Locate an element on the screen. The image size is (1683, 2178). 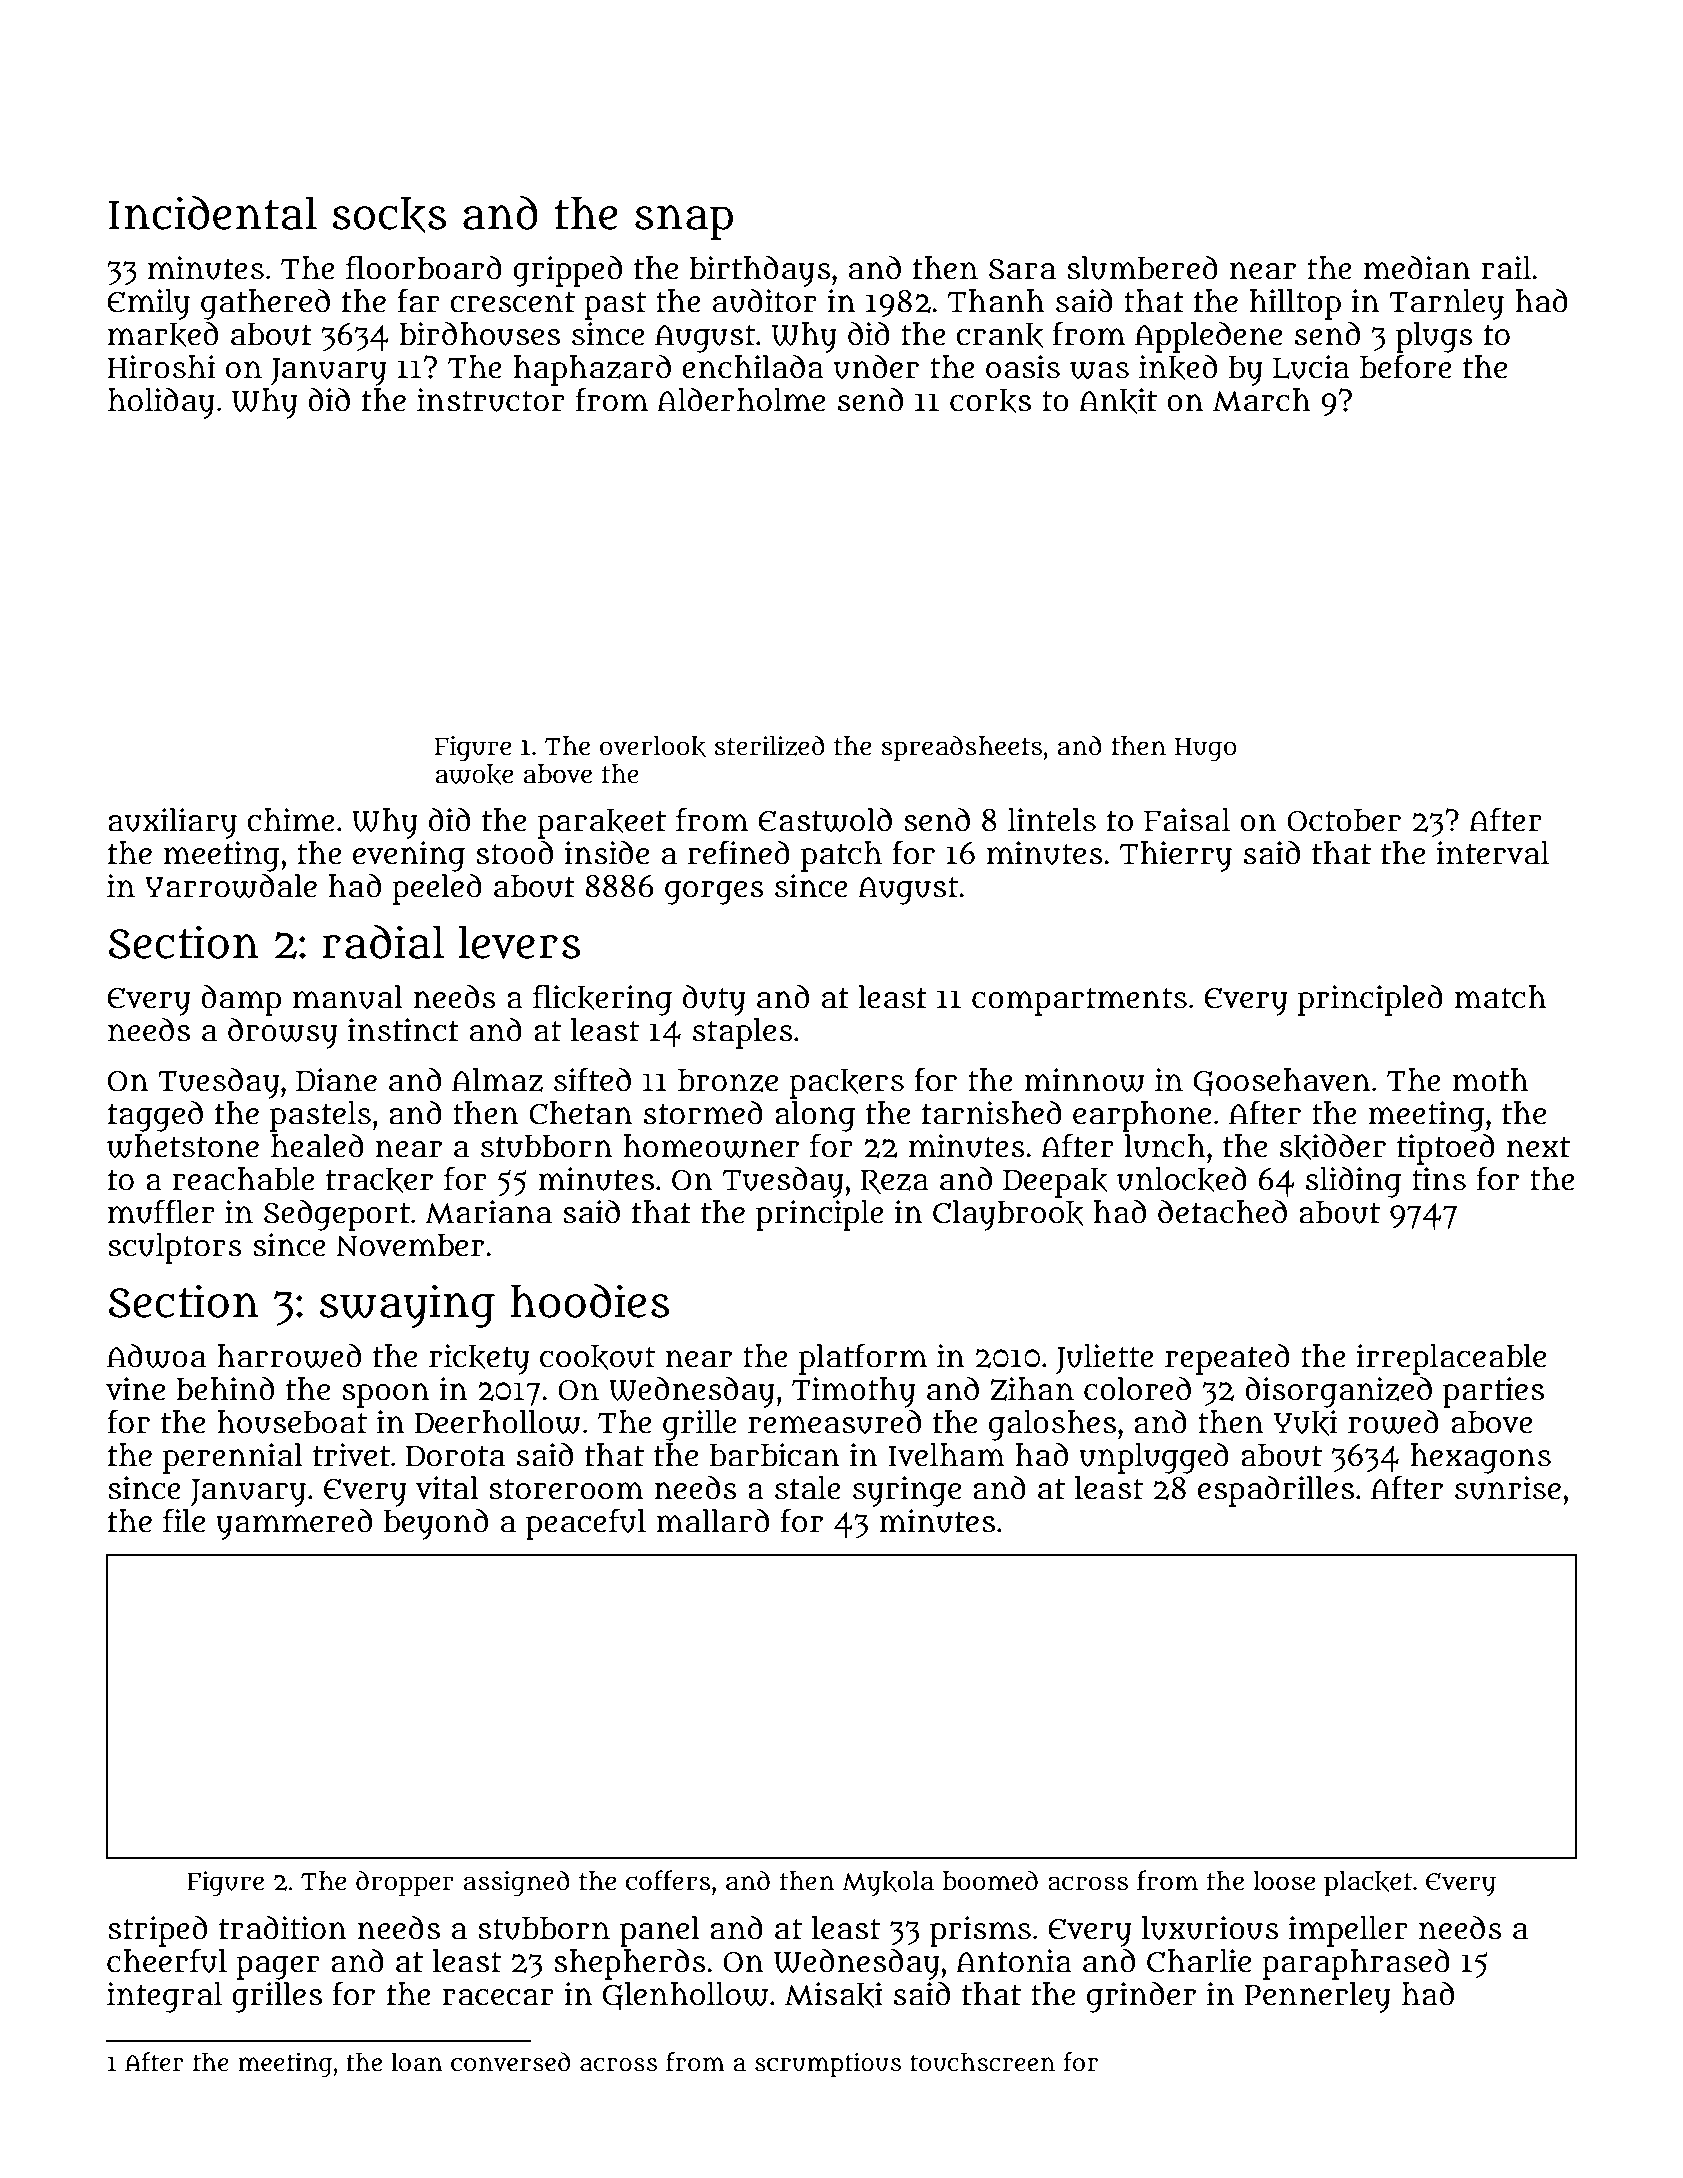
boomed is located at coordinates (990, 1880).
